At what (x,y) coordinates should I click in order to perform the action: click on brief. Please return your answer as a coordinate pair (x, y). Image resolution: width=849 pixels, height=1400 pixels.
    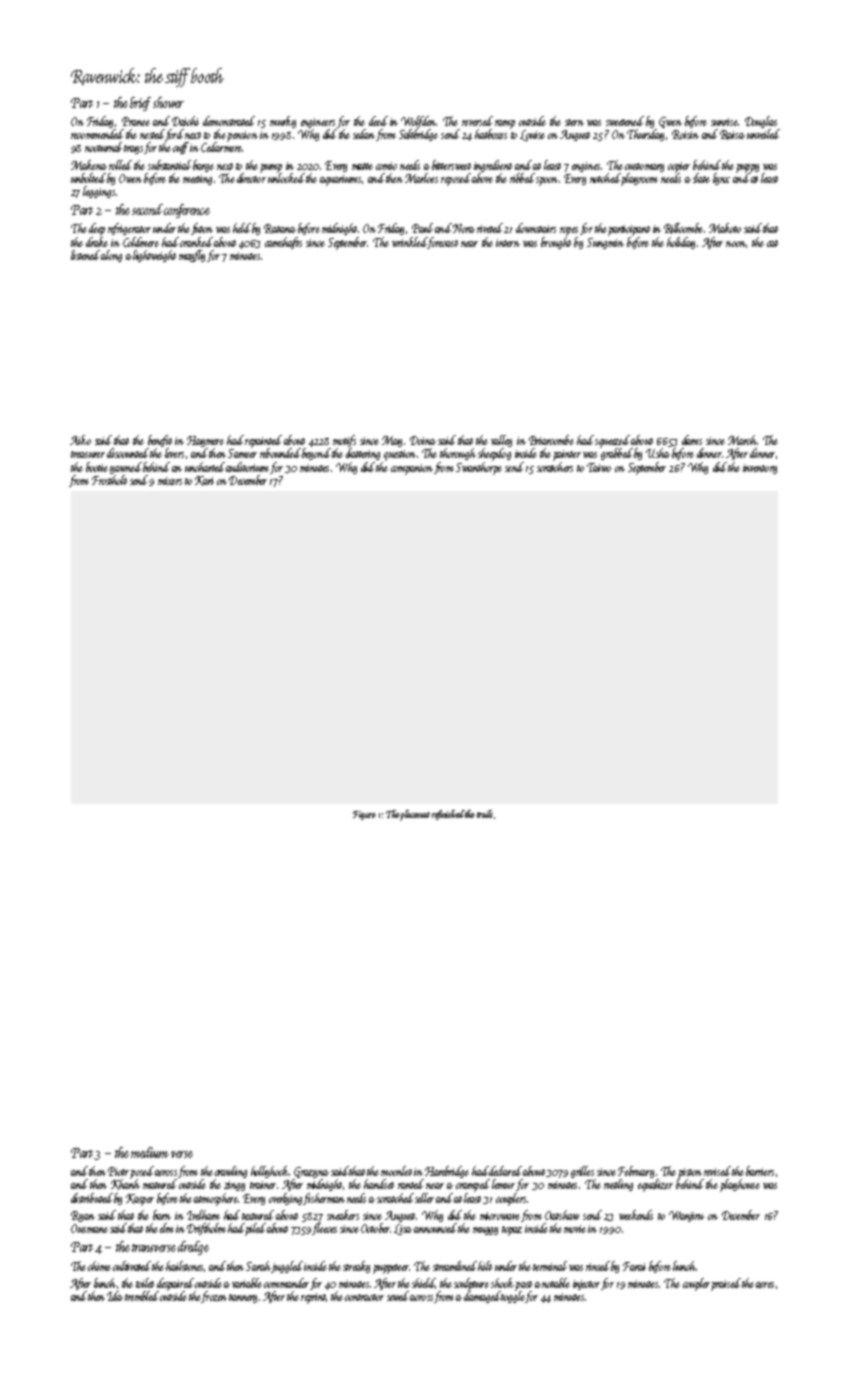
    Looking at the image, I should click on (140, 104).
